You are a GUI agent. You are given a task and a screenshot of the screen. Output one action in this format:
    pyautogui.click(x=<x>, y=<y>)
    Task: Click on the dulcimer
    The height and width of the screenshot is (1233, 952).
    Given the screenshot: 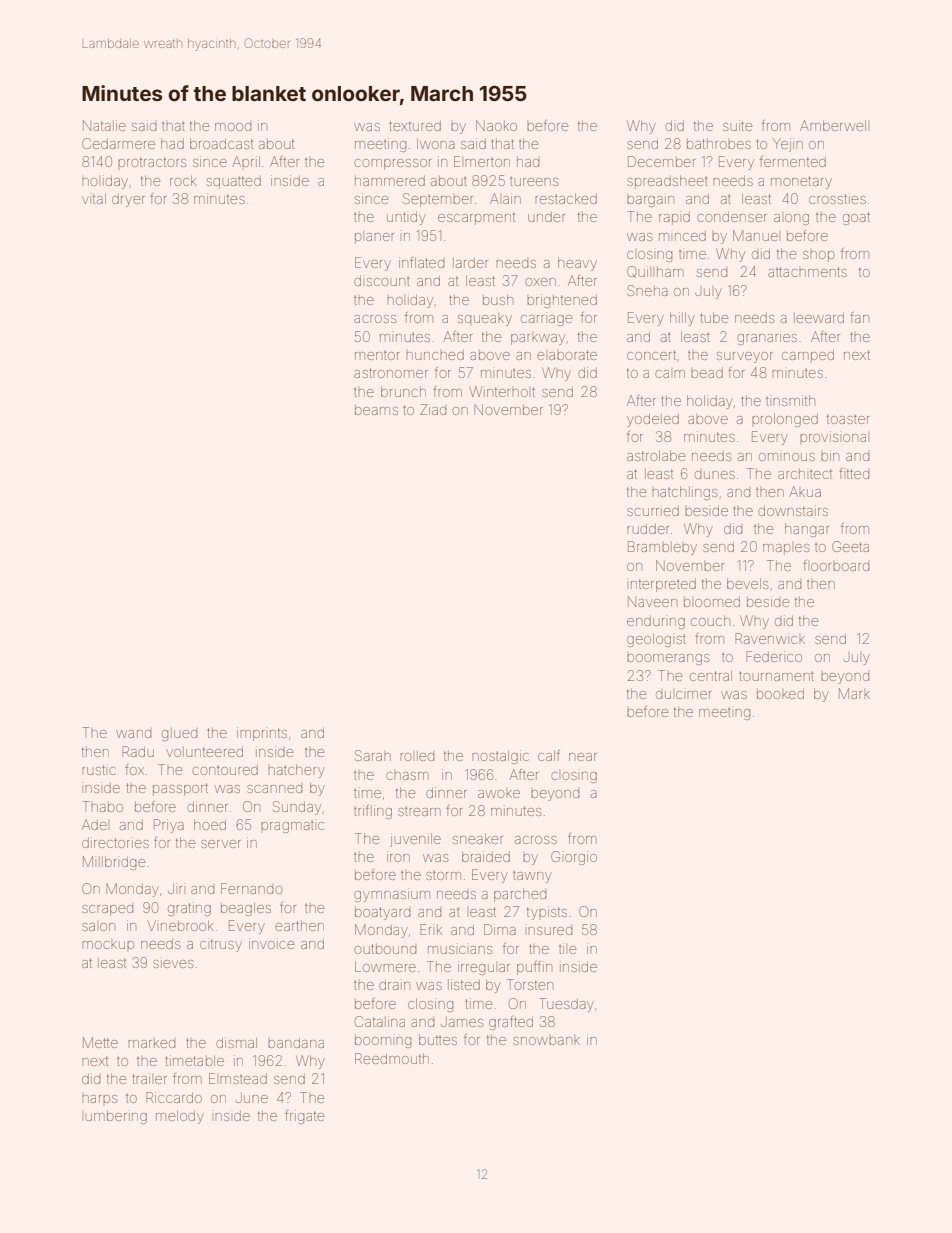 What is the action you would take?
    pyautogui.click(x=683, y=695)
